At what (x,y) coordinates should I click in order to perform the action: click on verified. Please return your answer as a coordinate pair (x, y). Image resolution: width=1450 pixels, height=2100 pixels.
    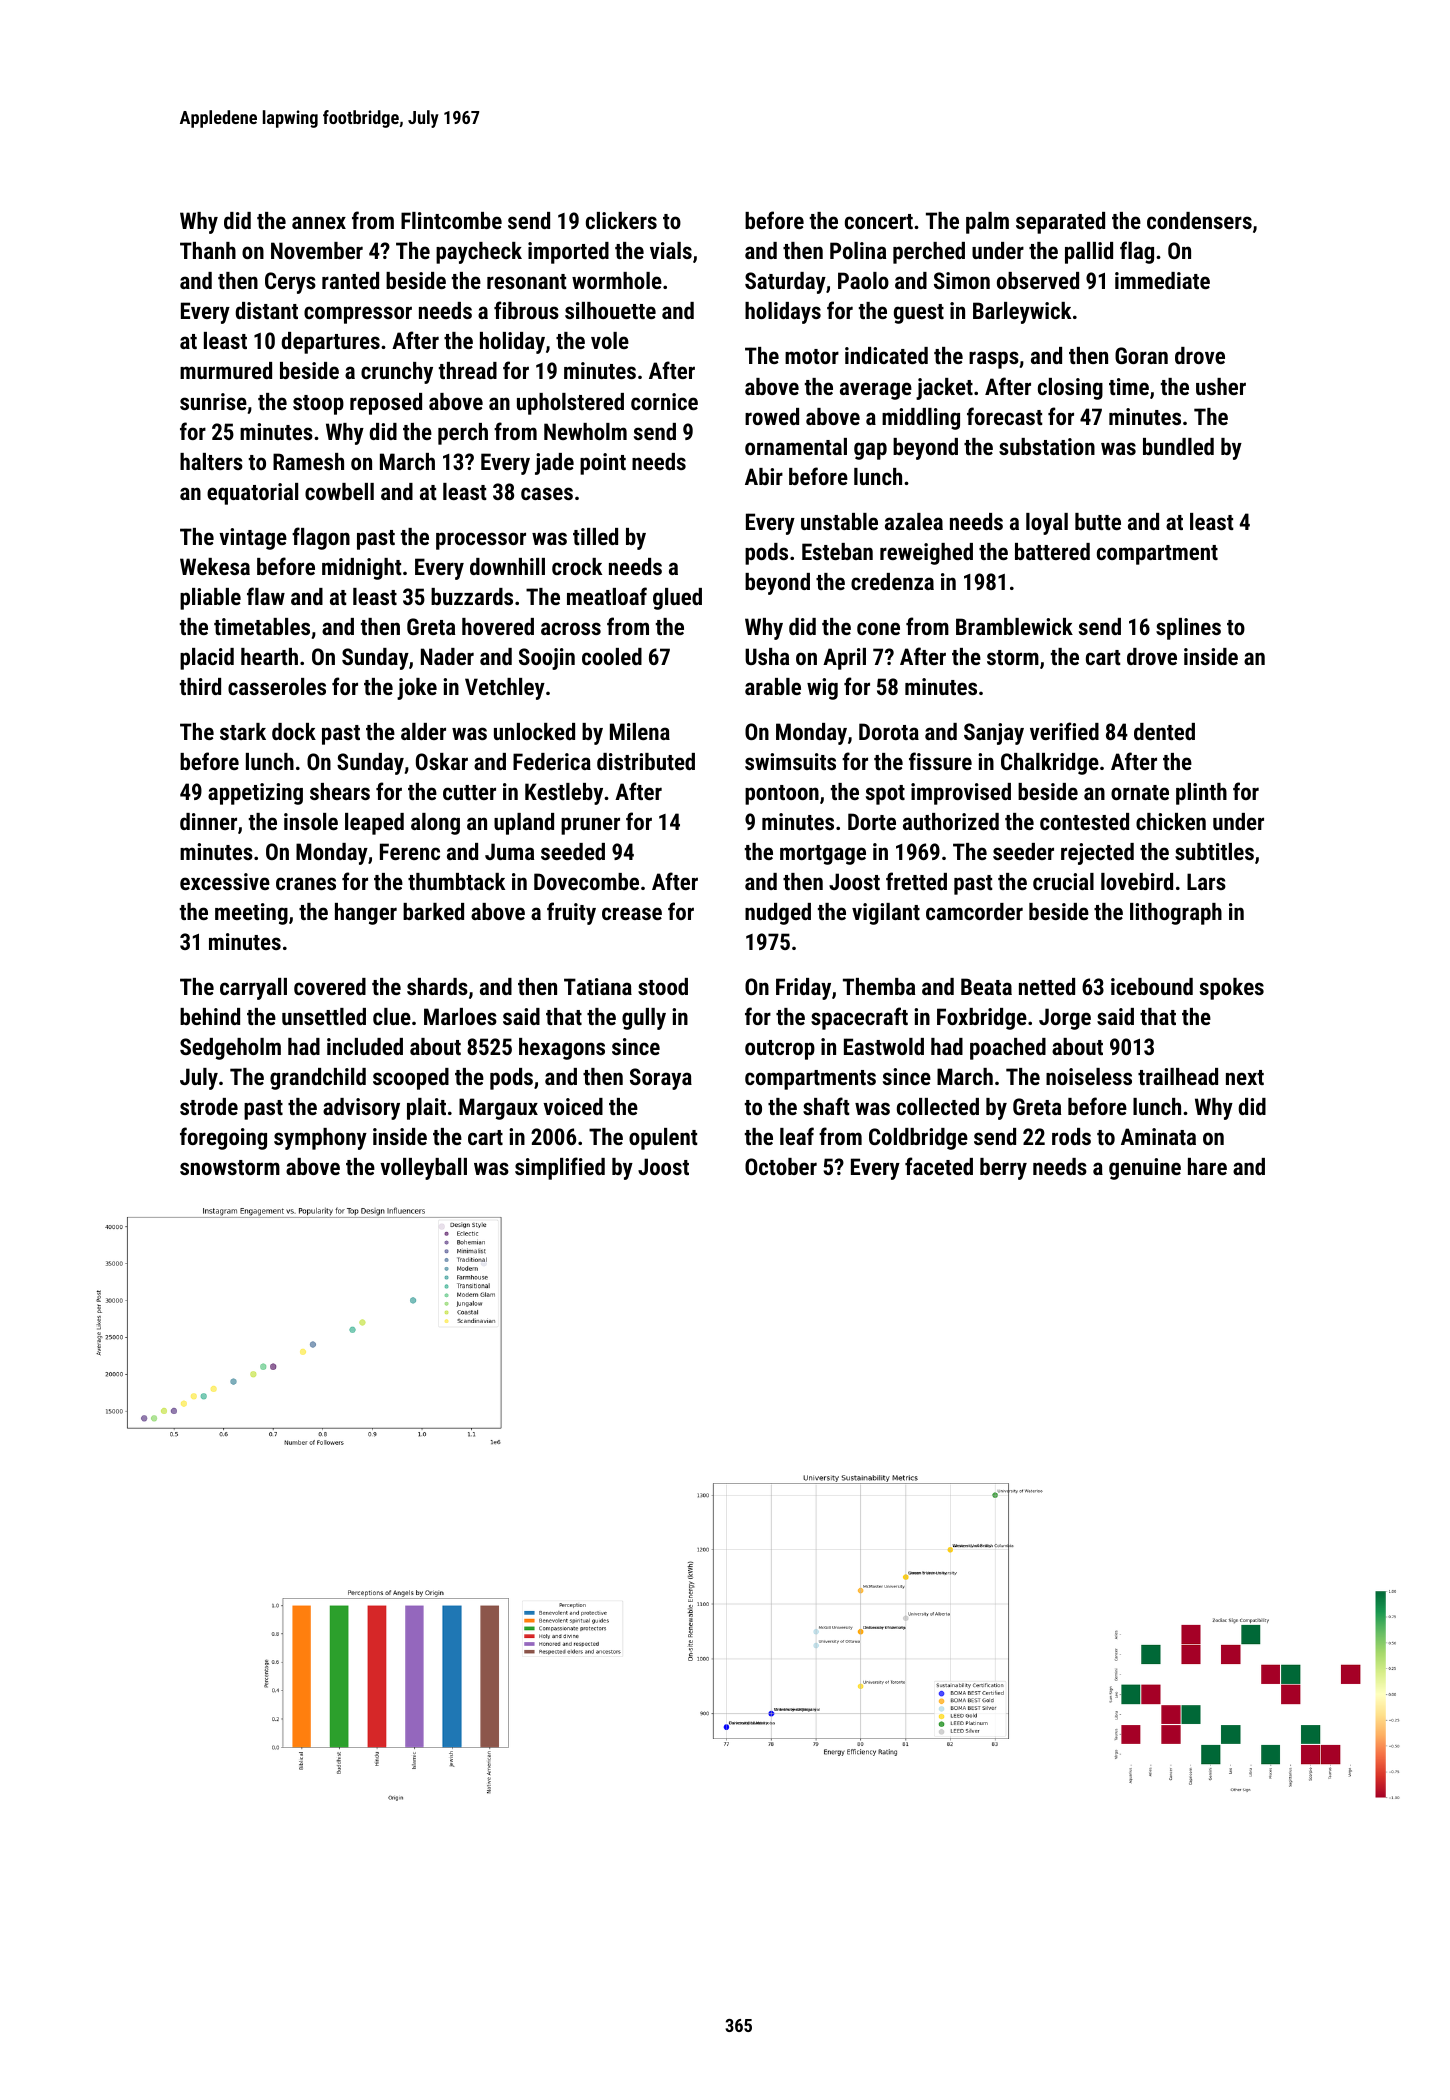
    Looking at the image, I should click on (1064, 731).
